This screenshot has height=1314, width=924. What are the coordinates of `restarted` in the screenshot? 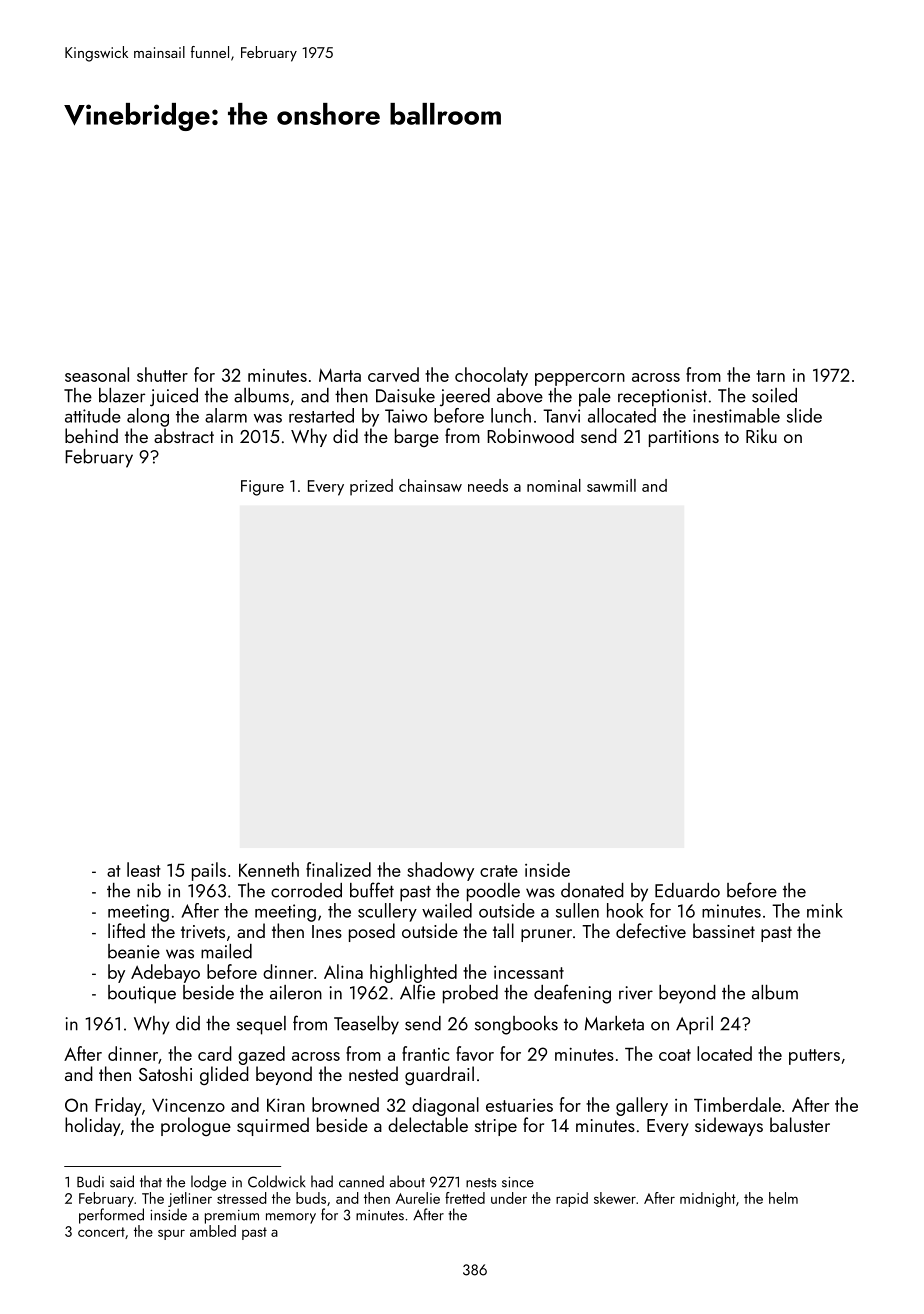 It's located at (321, 415).
